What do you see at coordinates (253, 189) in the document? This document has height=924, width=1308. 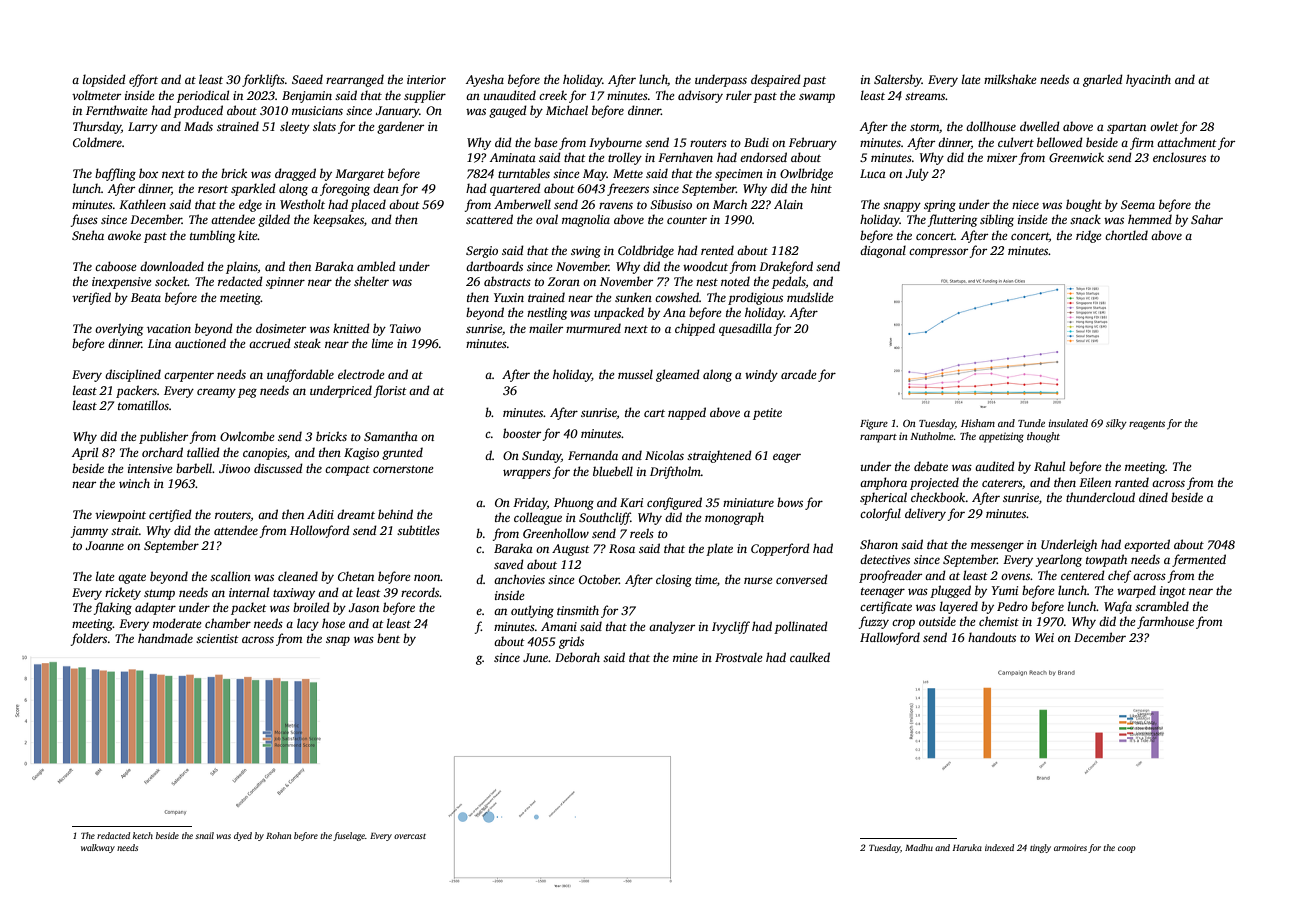 I see `sparkled` at bounding box center [253, 189].
